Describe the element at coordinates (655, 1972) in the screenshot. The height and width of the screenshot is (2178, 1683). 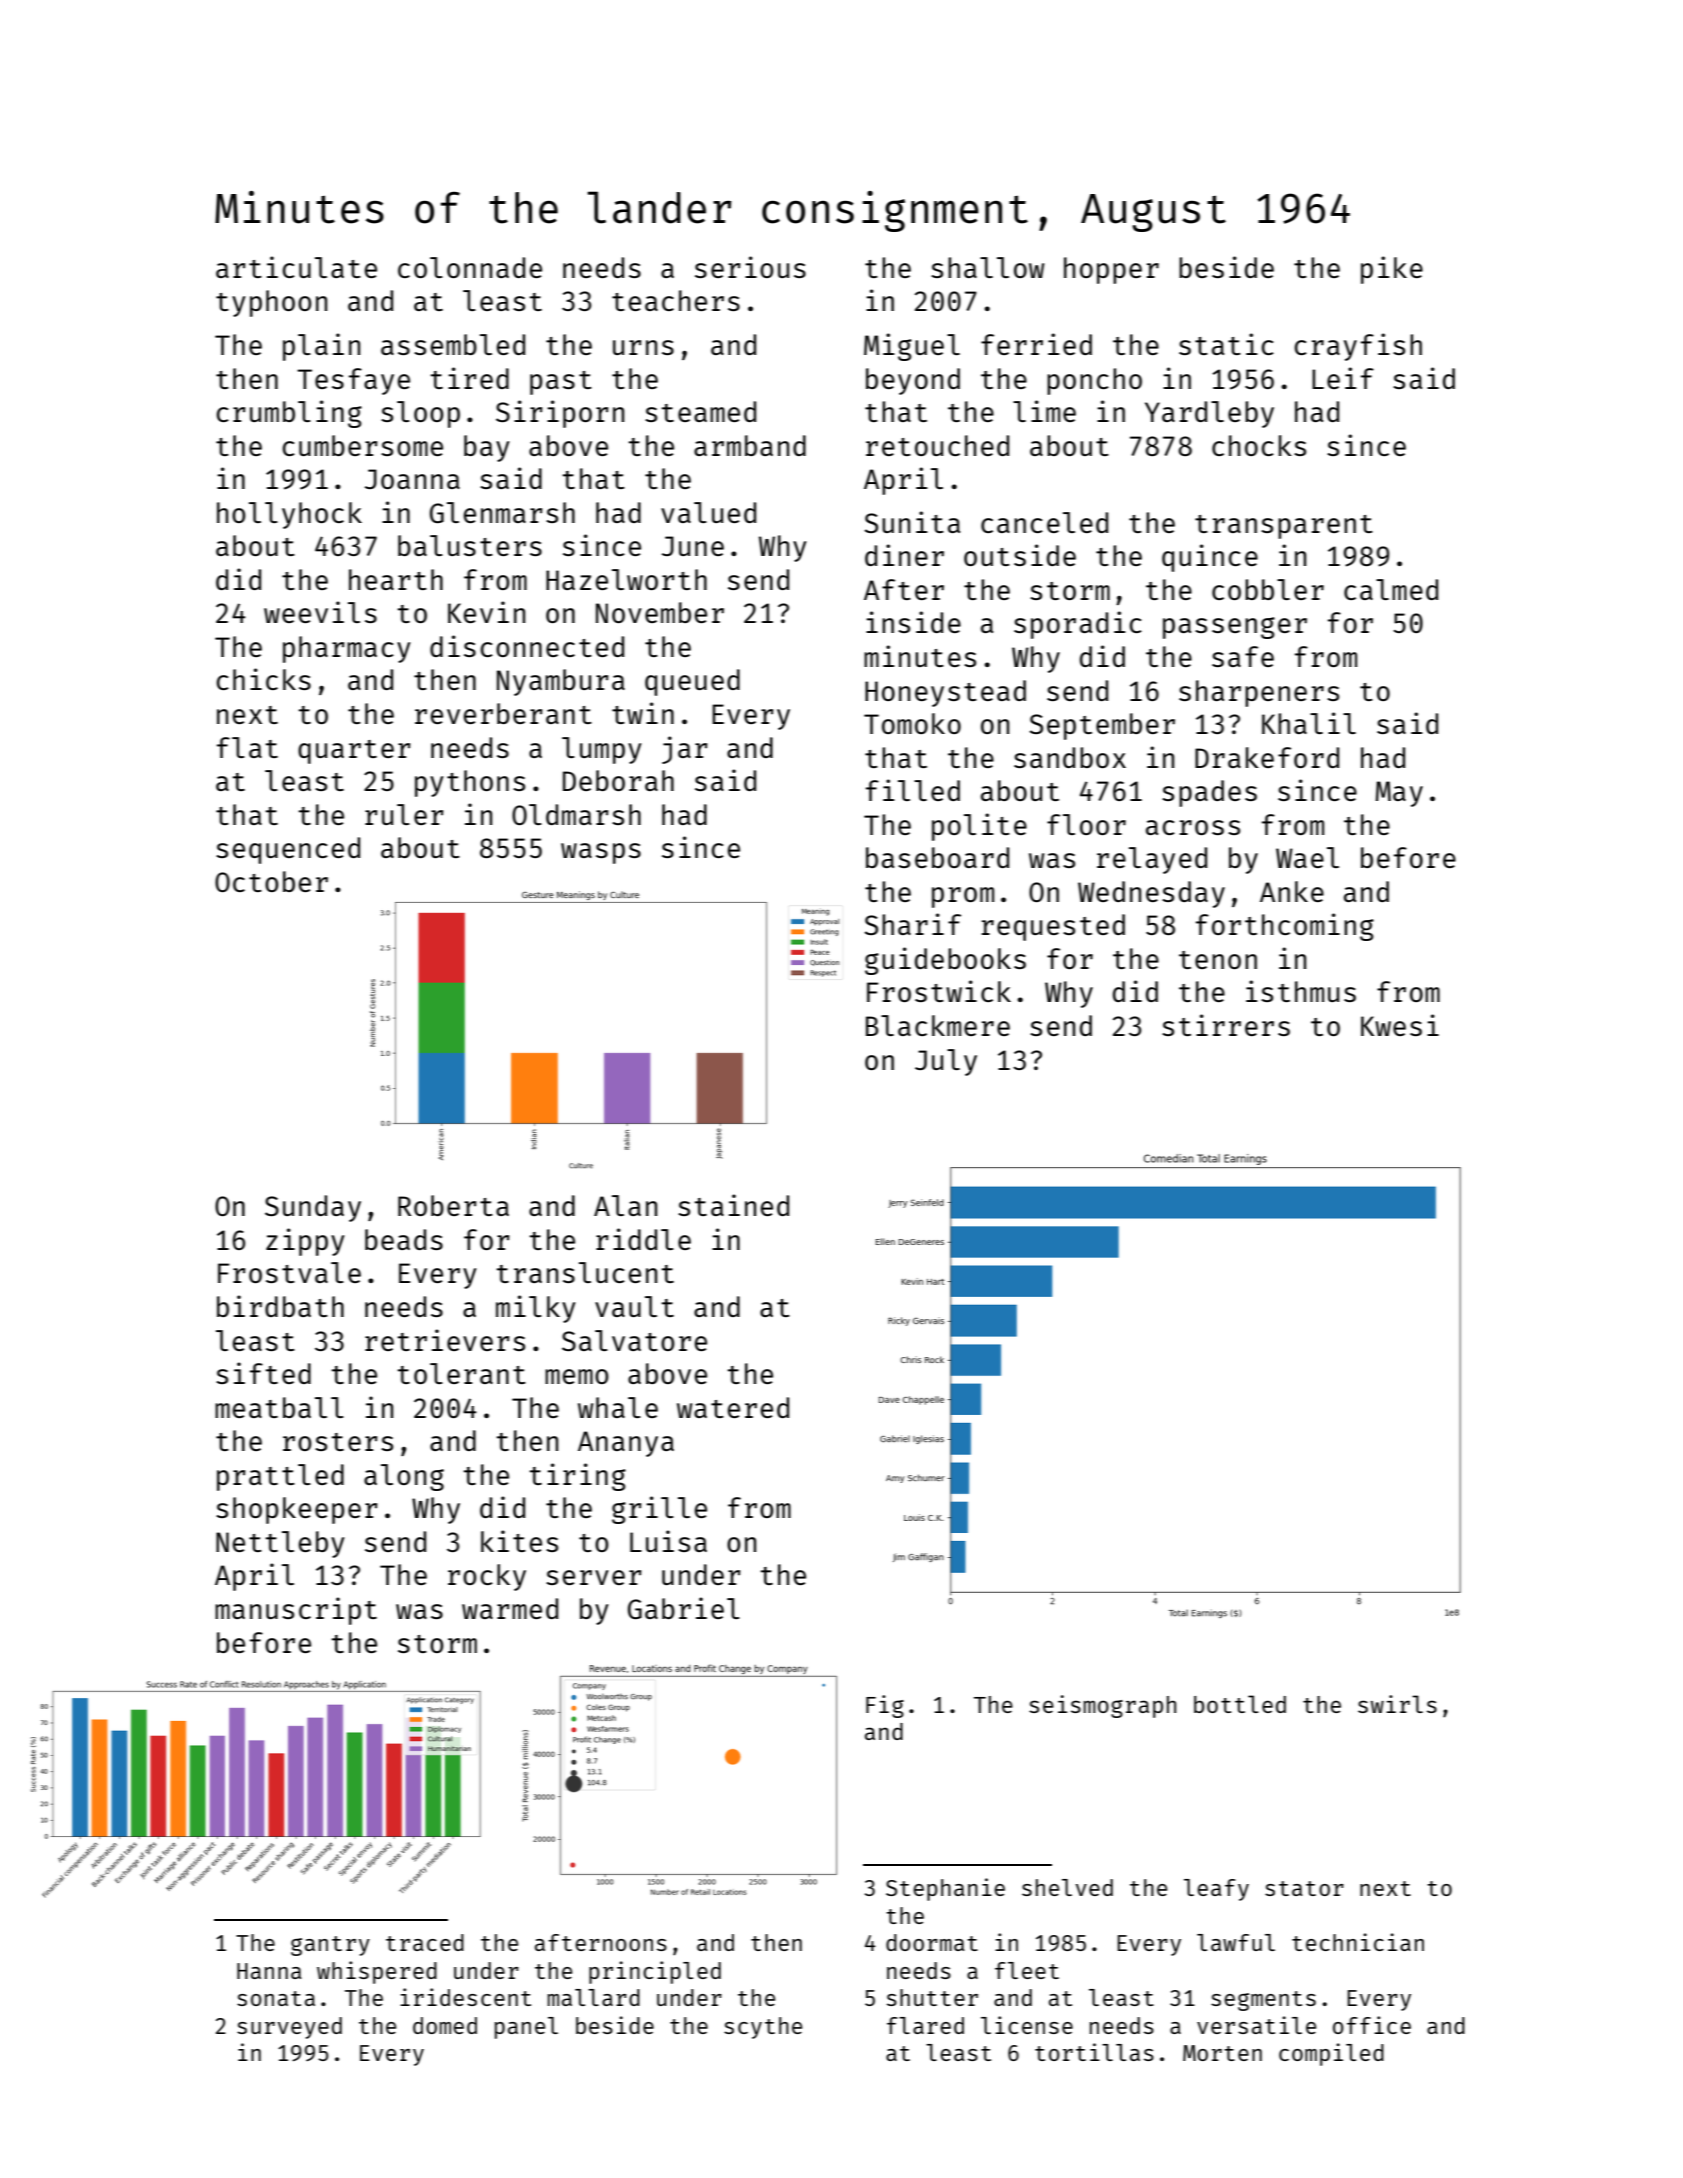
I see `principled` at that location.
